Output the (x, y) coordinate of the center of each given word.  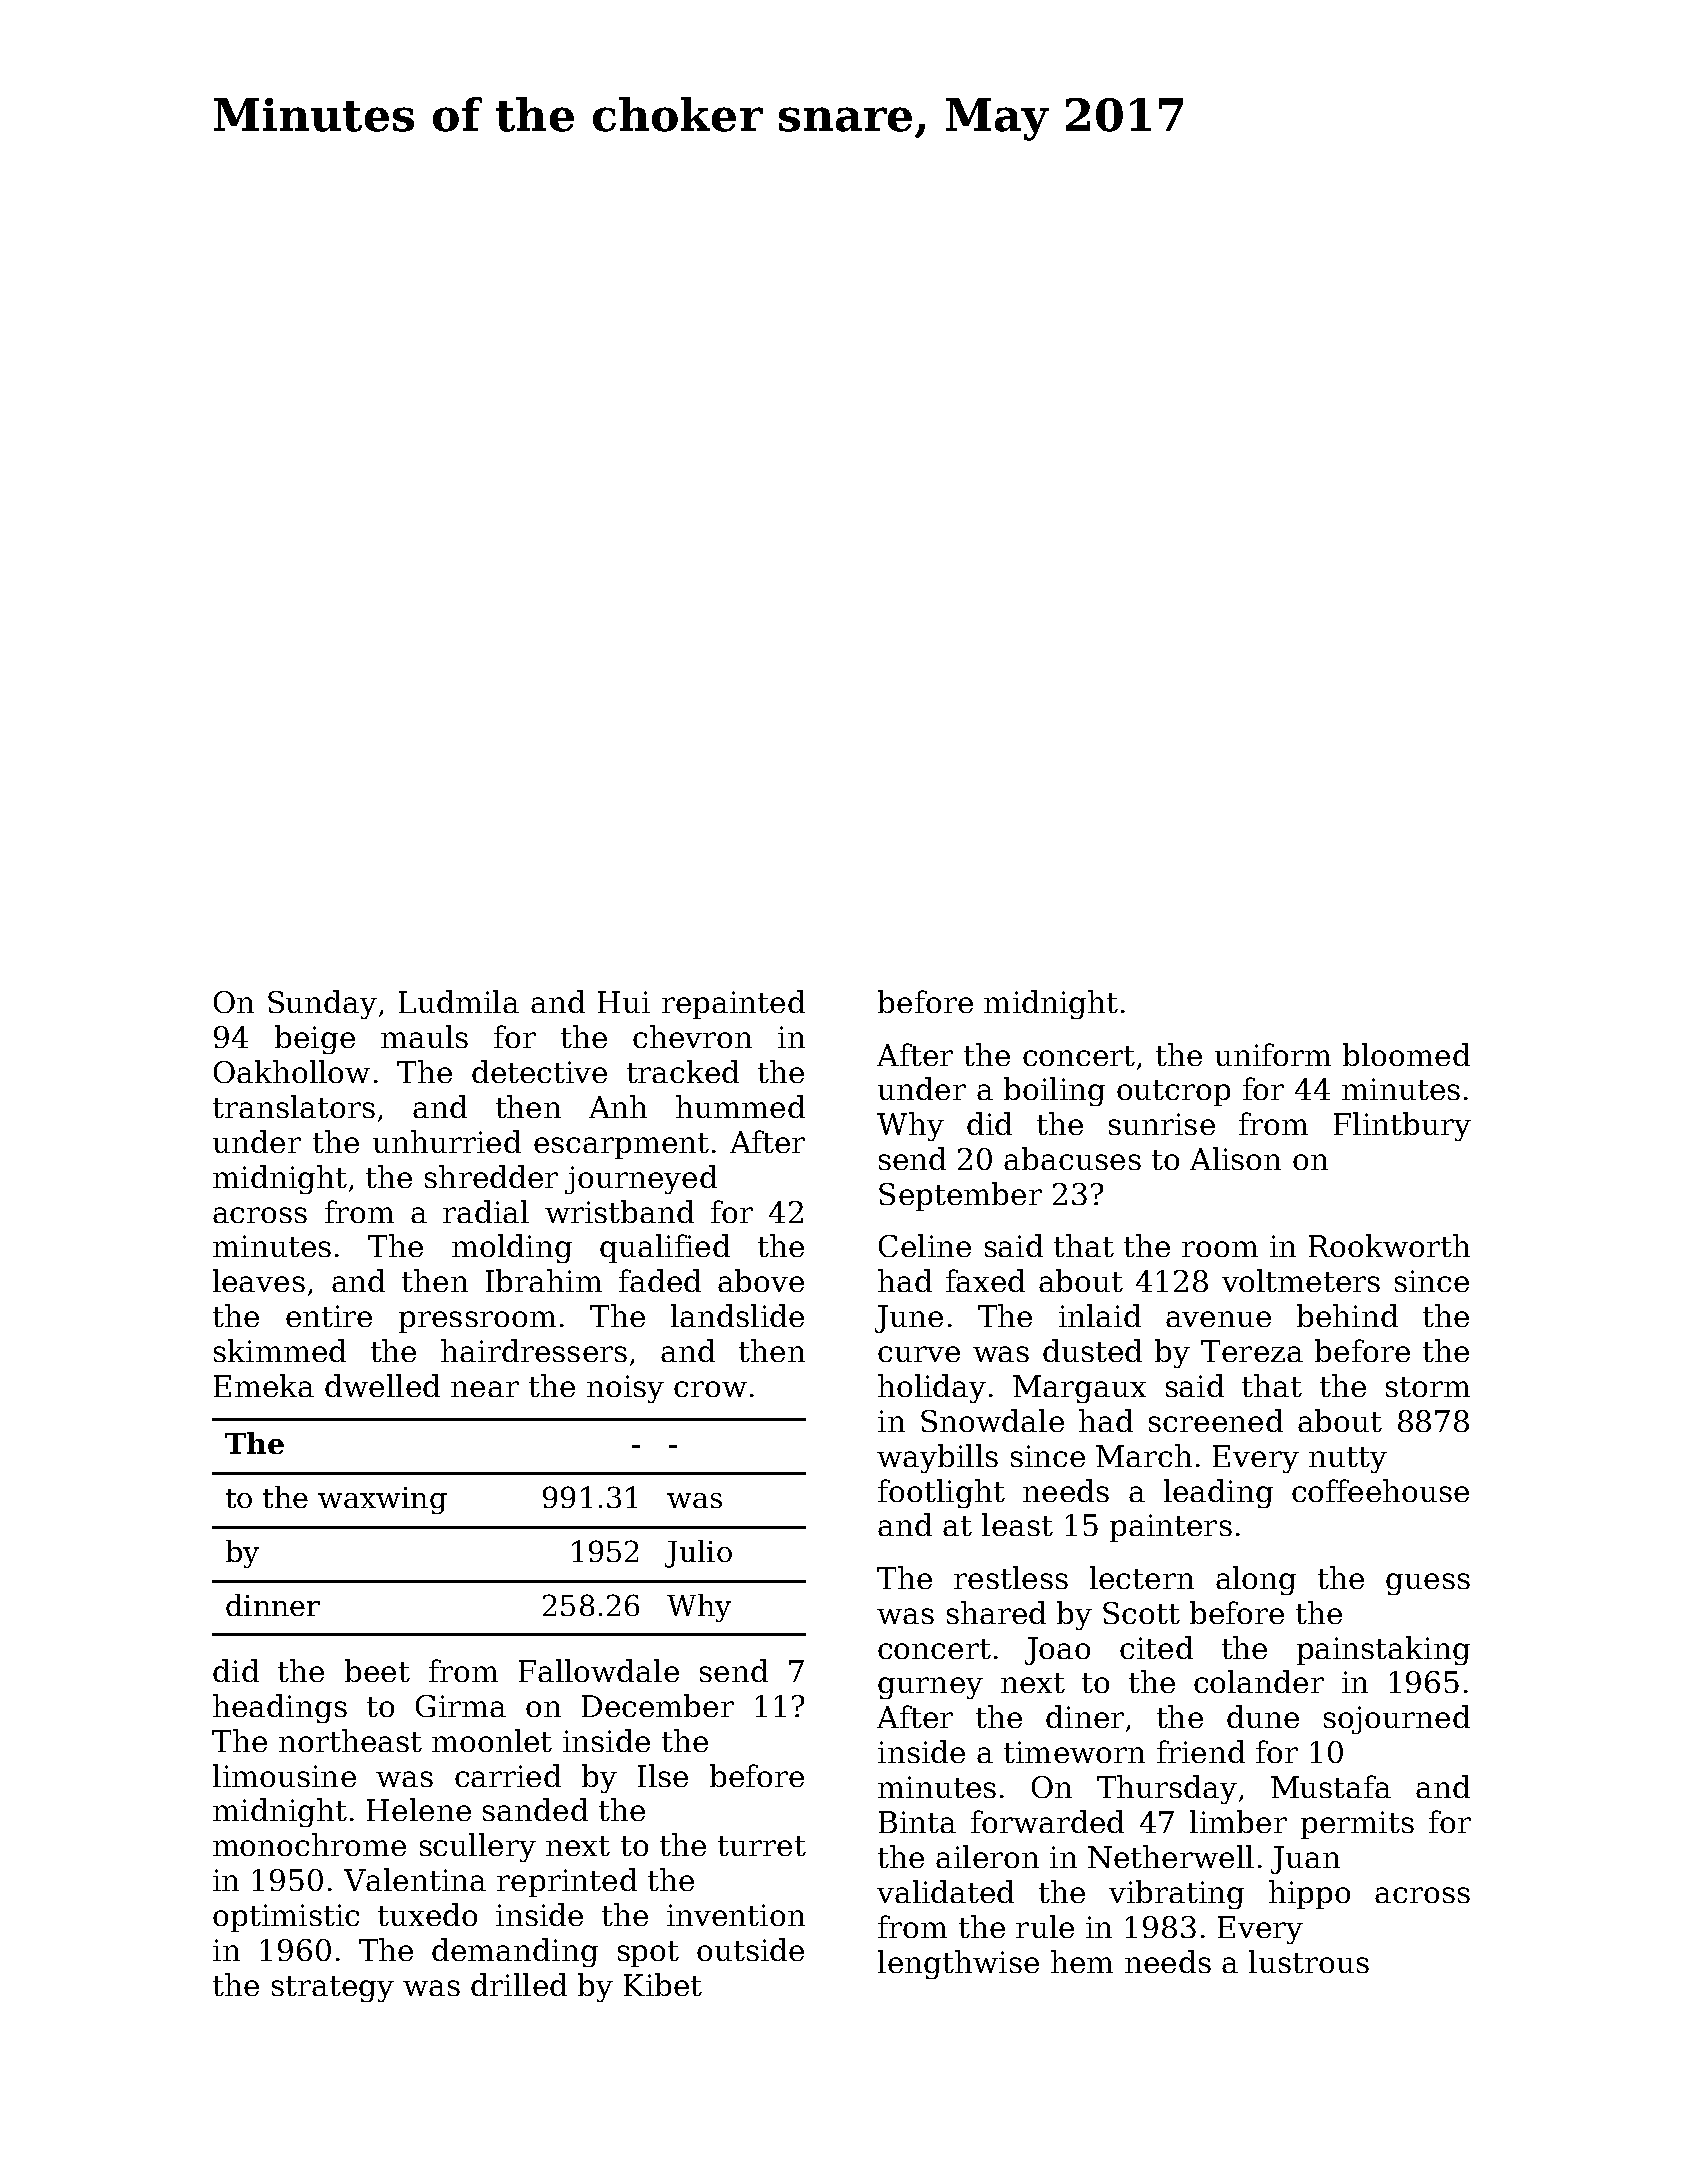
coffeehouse (1380, 1490)
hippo (1309, 1894)
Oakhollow (292, 1071)
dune (1263, 1716)
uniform (1273, 1054)
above (761, 1280)
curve (919, 1354)
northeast (350, 1740)
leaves (259, 1280)
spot (648, 1954)
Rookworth (1389, 1245)
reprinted (567, 1882)
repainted (733, 1004)
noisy (625, 1389)
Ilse (663, 1775)
